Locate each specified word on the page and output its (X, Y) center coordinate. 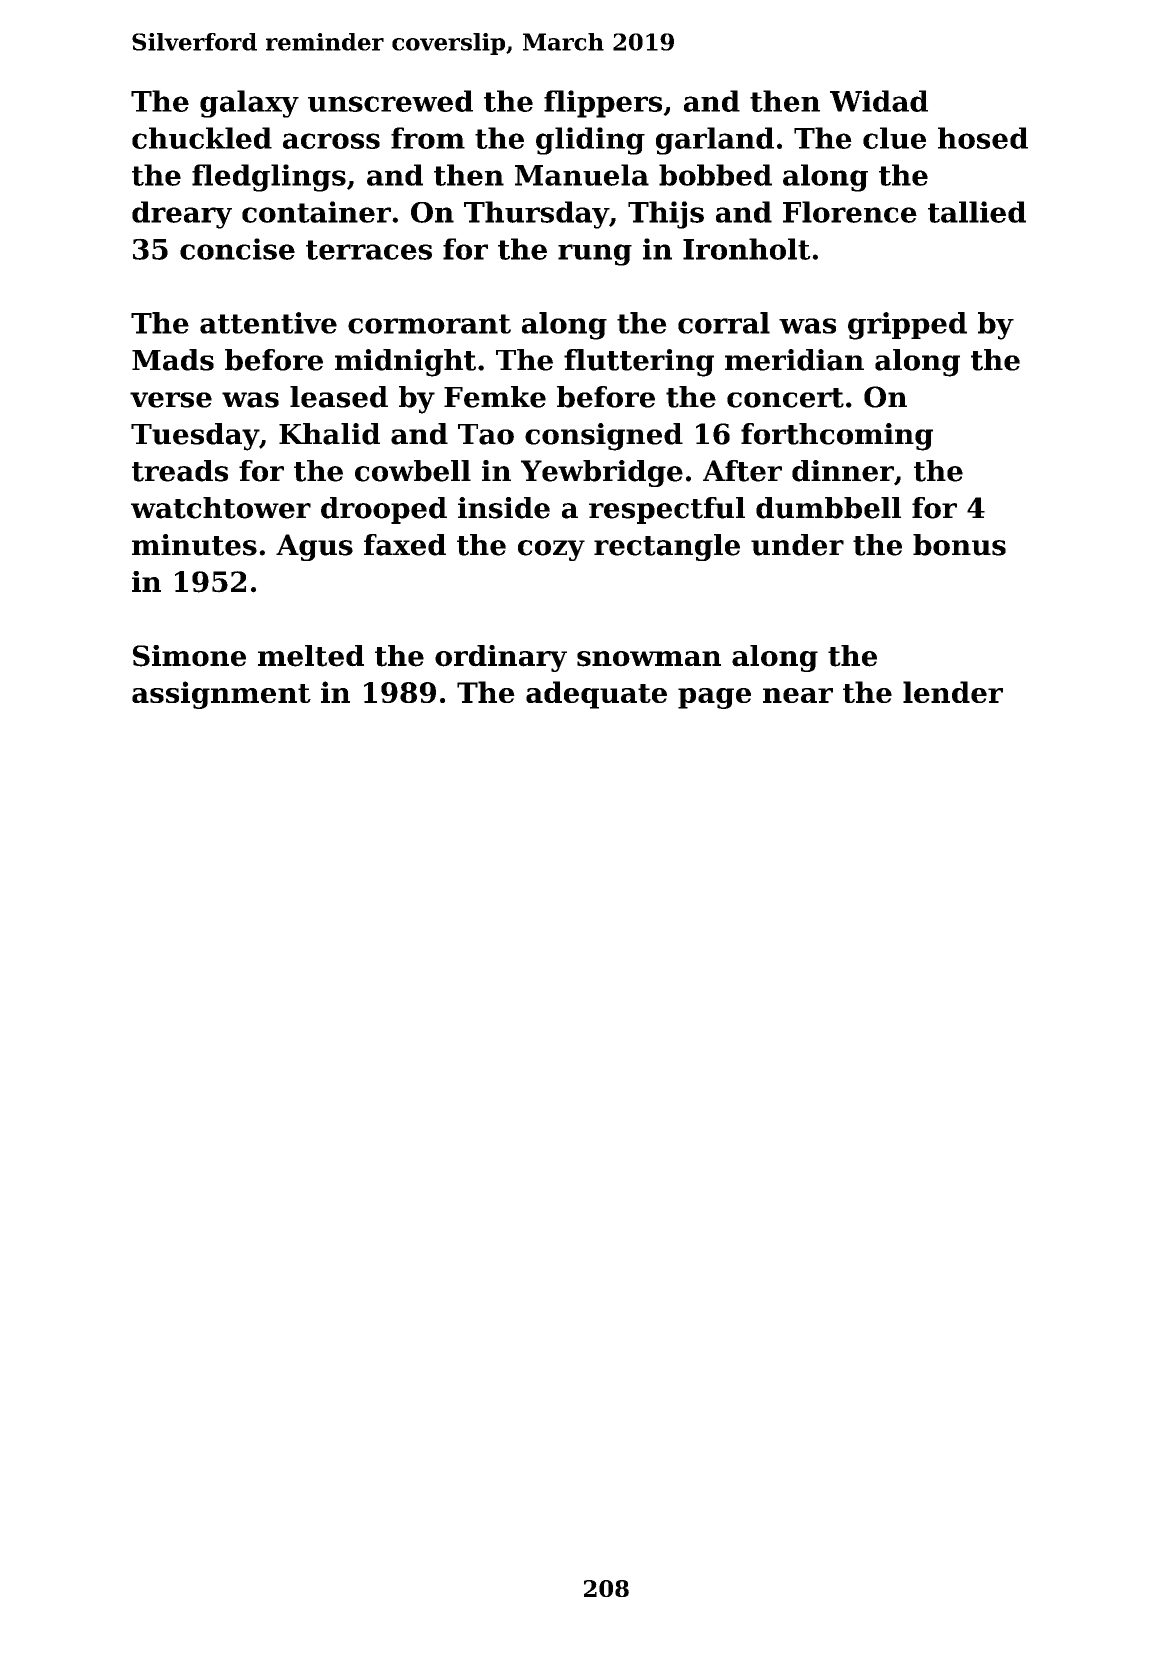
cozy (551, 550)
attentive (268, 323)
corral (724, 323)
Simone (189, 656)
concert (785, 398)
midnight (405, 363)
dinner (843, 471)
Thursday (536, 215)
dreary (182, 215)
